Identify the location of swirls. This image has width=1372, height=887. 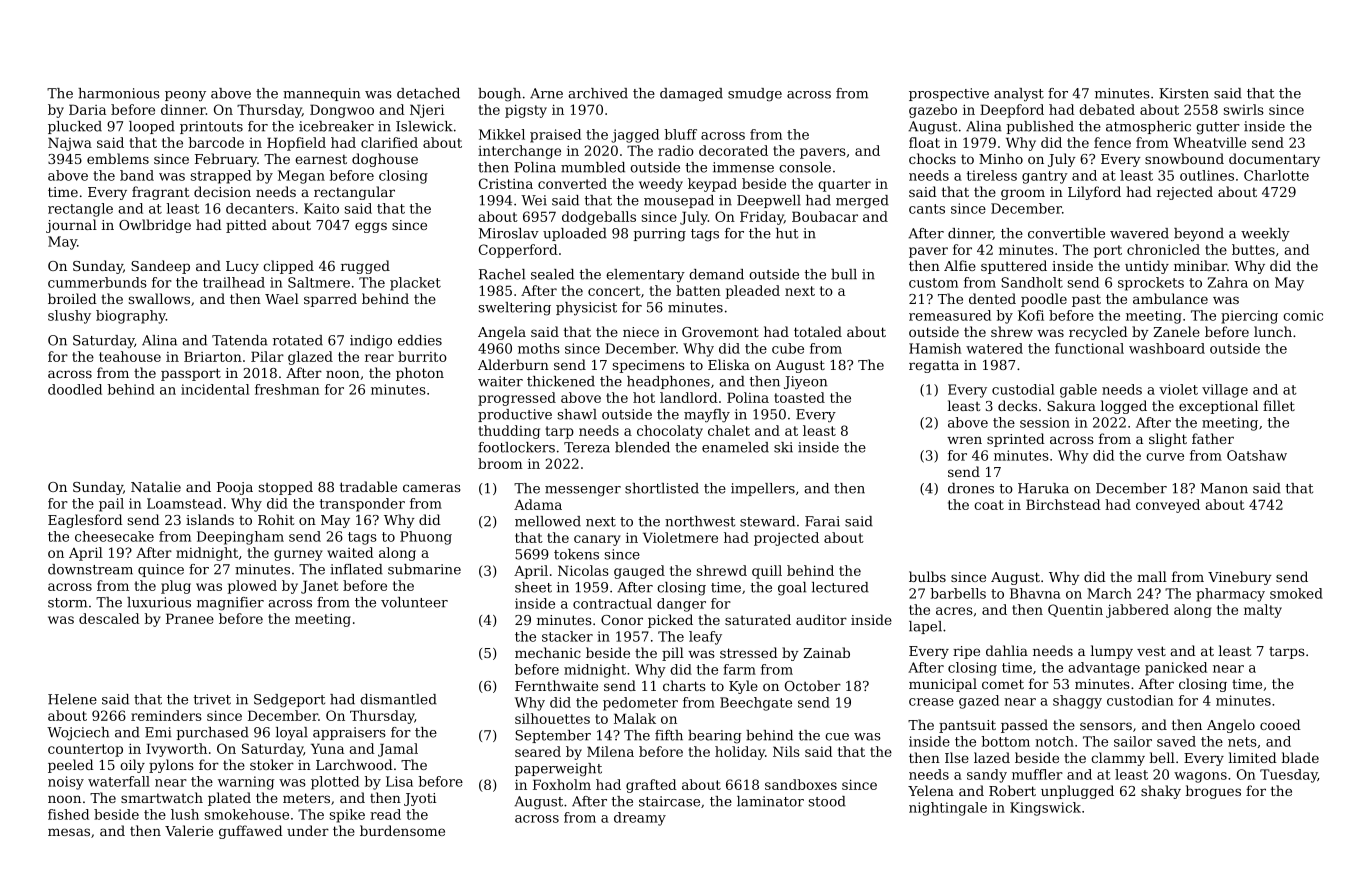
(1244, 109).
